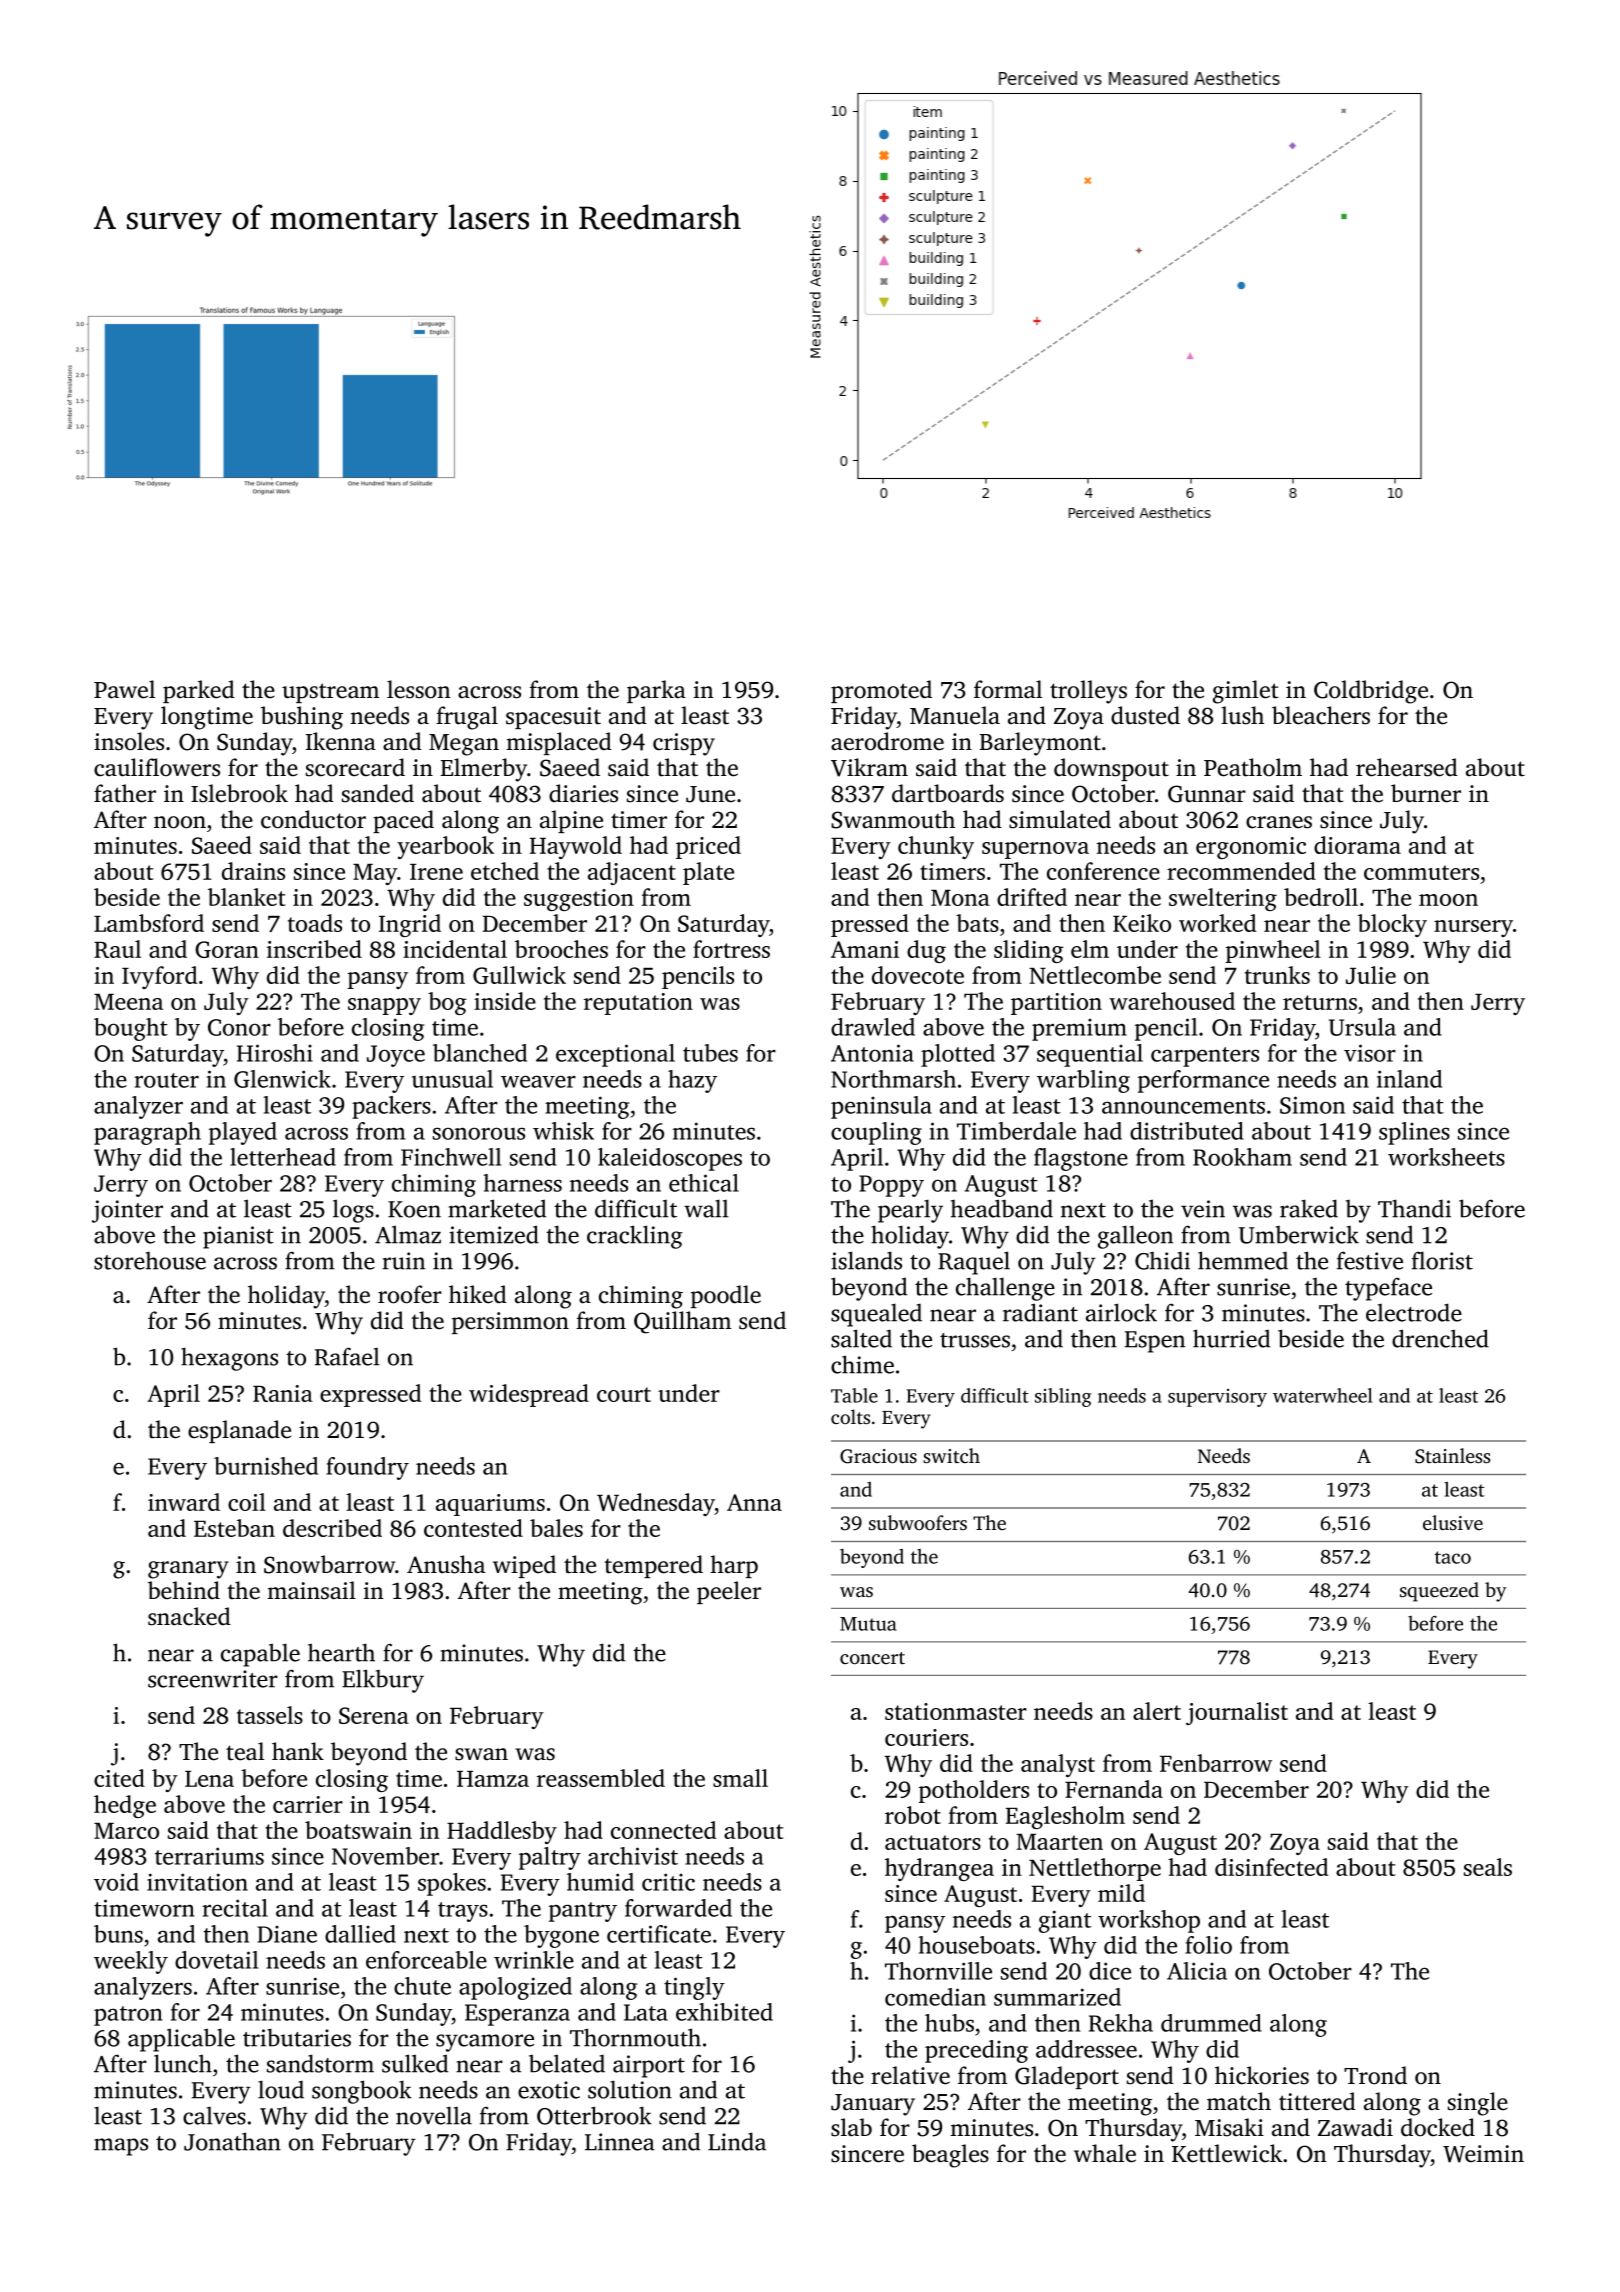 The image size is (1620, 2292). Describe the element at coordinates (960, 898) in the document. I see `Mona` at that location.
